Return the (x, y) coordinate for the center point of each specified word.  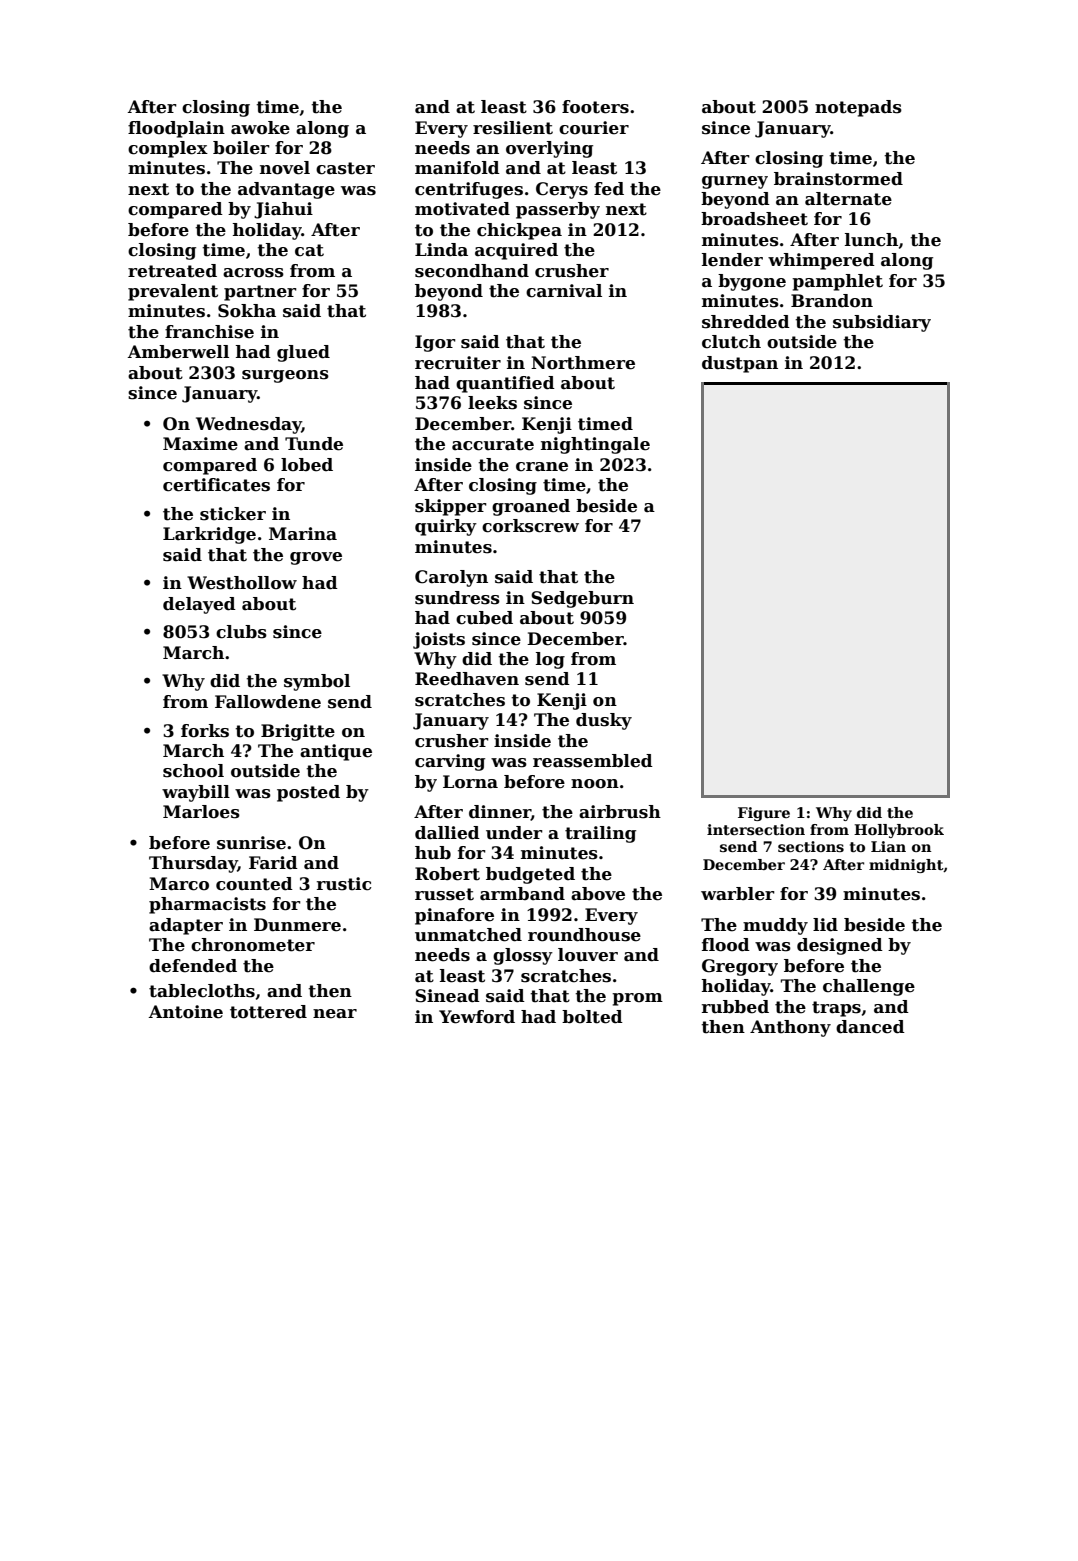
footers (595, 107)
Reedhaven (467, 679)
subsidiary (882, 323)
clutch (731, 342)
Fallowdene (268, 702)
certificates (216, 485)
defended (193, 966)
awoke (260, 128)
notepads (858, 108)
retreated (172, 271)
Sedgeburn (582, 599)
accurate (493, 444)
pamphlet (837, 282)
